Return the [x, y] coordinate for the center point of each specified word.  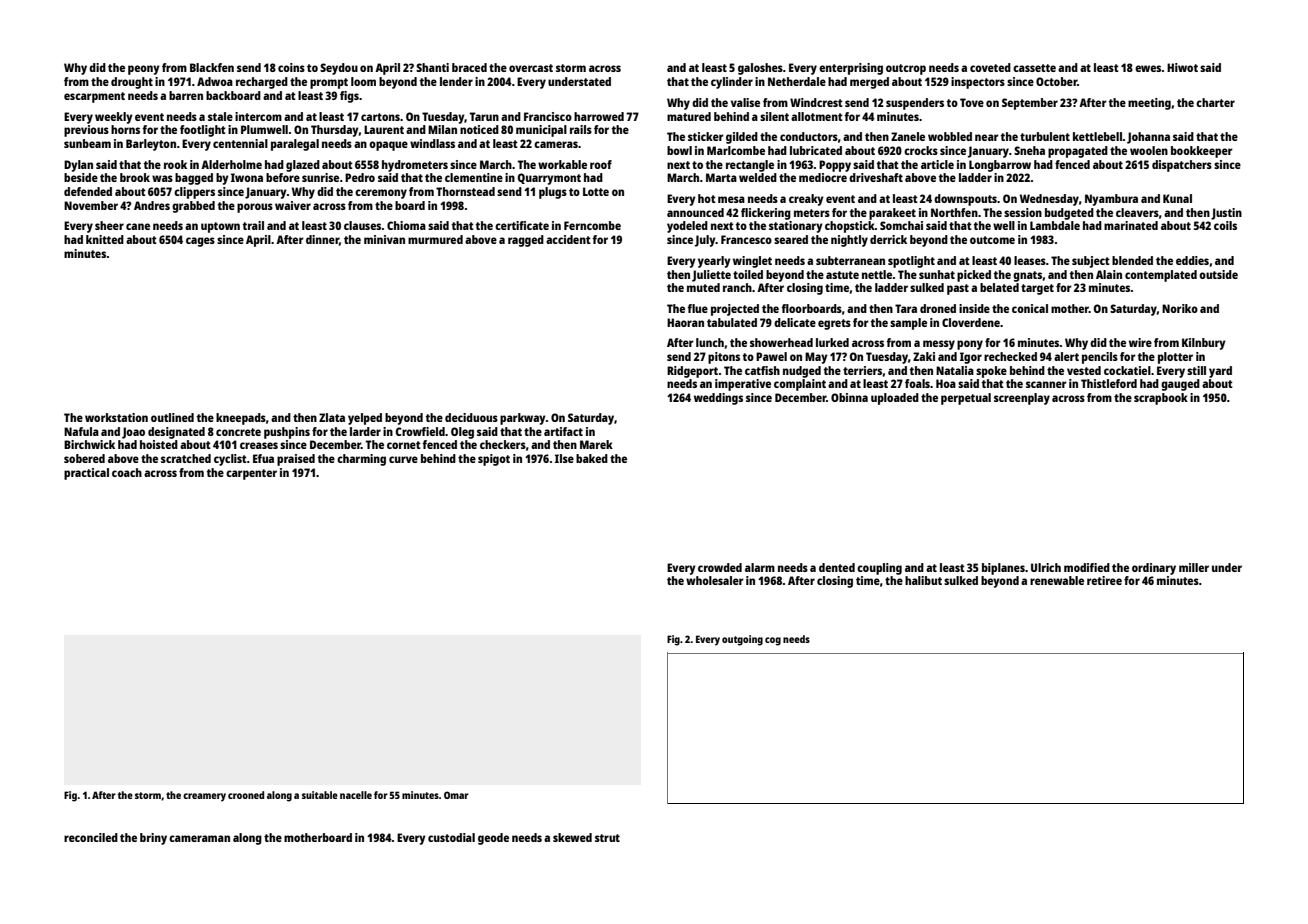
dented [837, 567]
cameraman [199, 838]
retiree [1104, 580]
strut [607, 838]
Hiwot [1182, 67]
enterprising [851, 69]
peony [144, 70]
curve [403, 459]
